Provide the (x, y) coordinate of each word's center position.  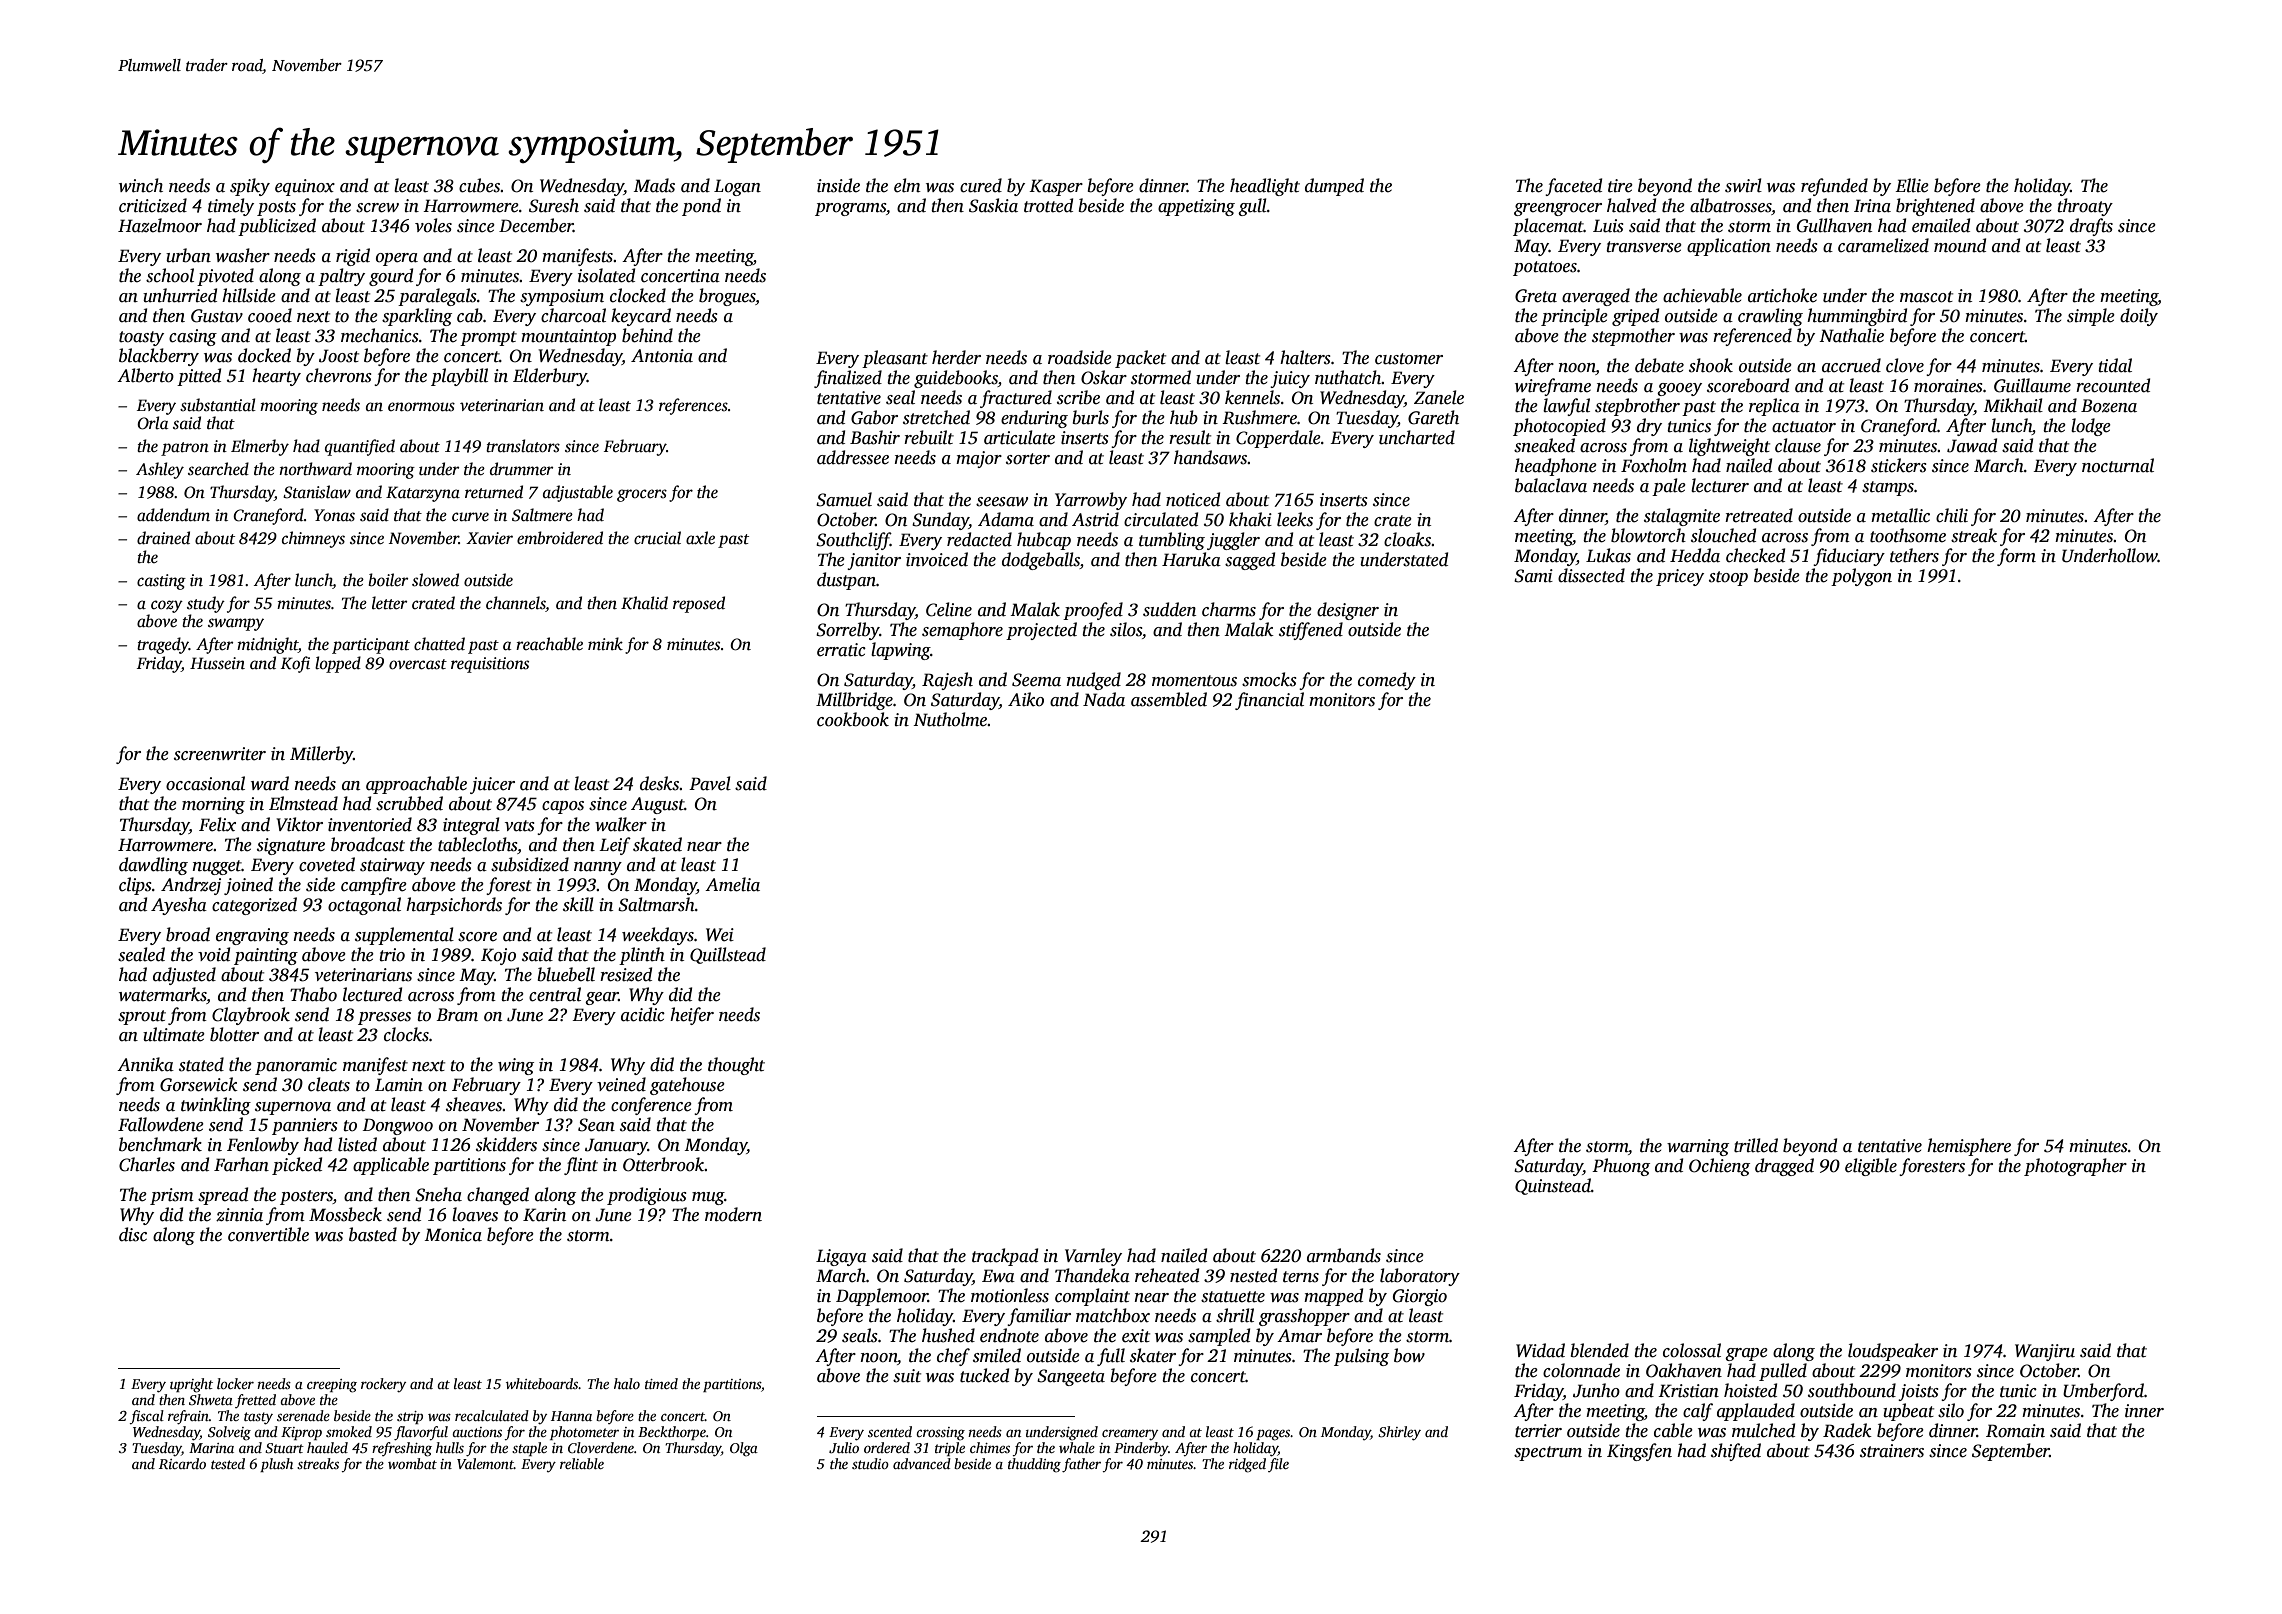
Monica (453, 1235)
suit (907, 1376)
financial (1269, 701)
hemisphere (1969, 1147)
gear (602, 998)
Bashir (875, 437)
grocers (642, 495)
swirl (1743, 185)
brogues (727, 297)
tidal (2115, 365)
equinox (305, 187)
